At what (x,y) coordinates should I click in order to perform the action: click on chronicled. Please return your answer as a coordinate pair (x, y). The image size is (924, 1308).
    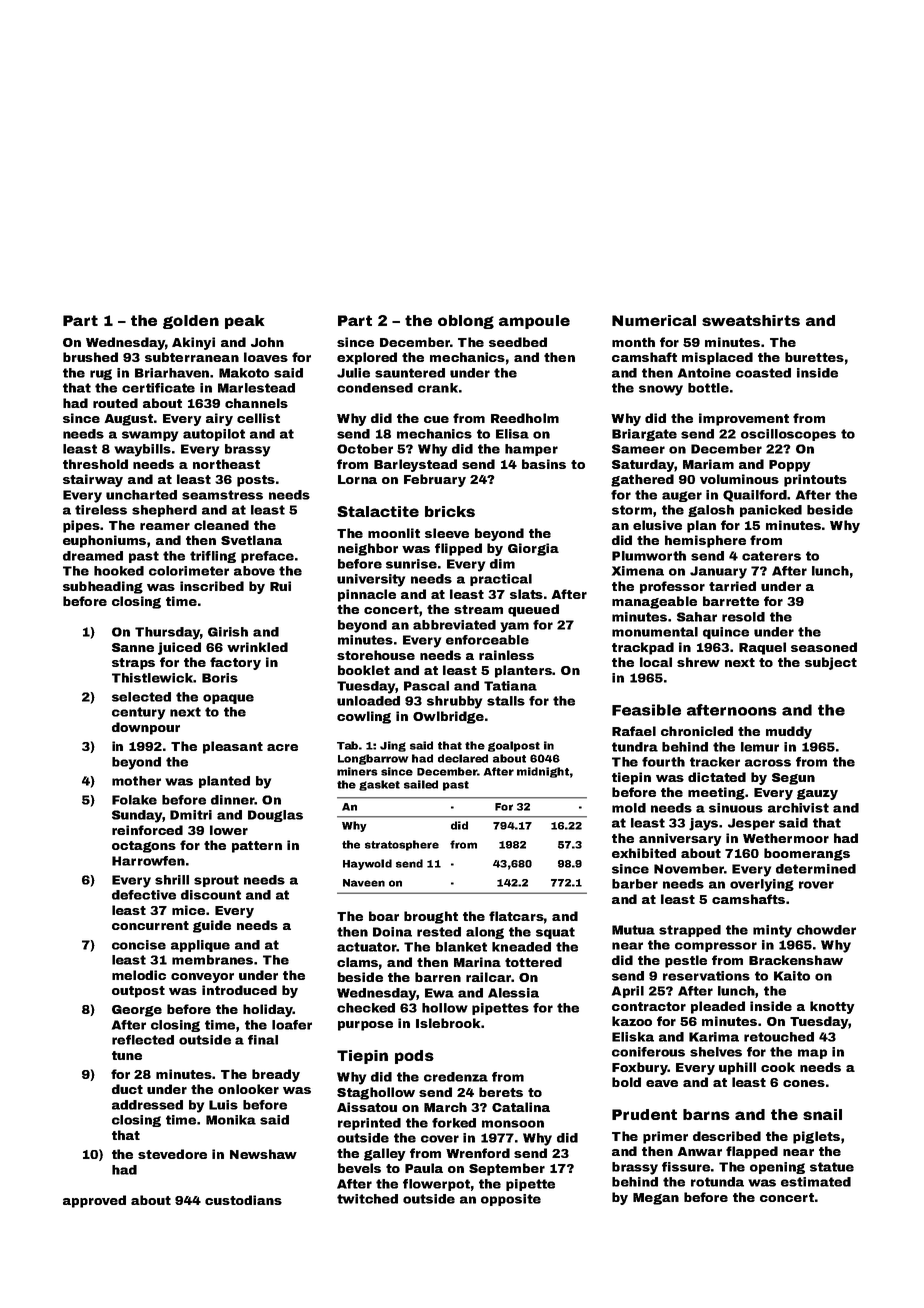
    Looking at the image, I should click on (697, 731).
